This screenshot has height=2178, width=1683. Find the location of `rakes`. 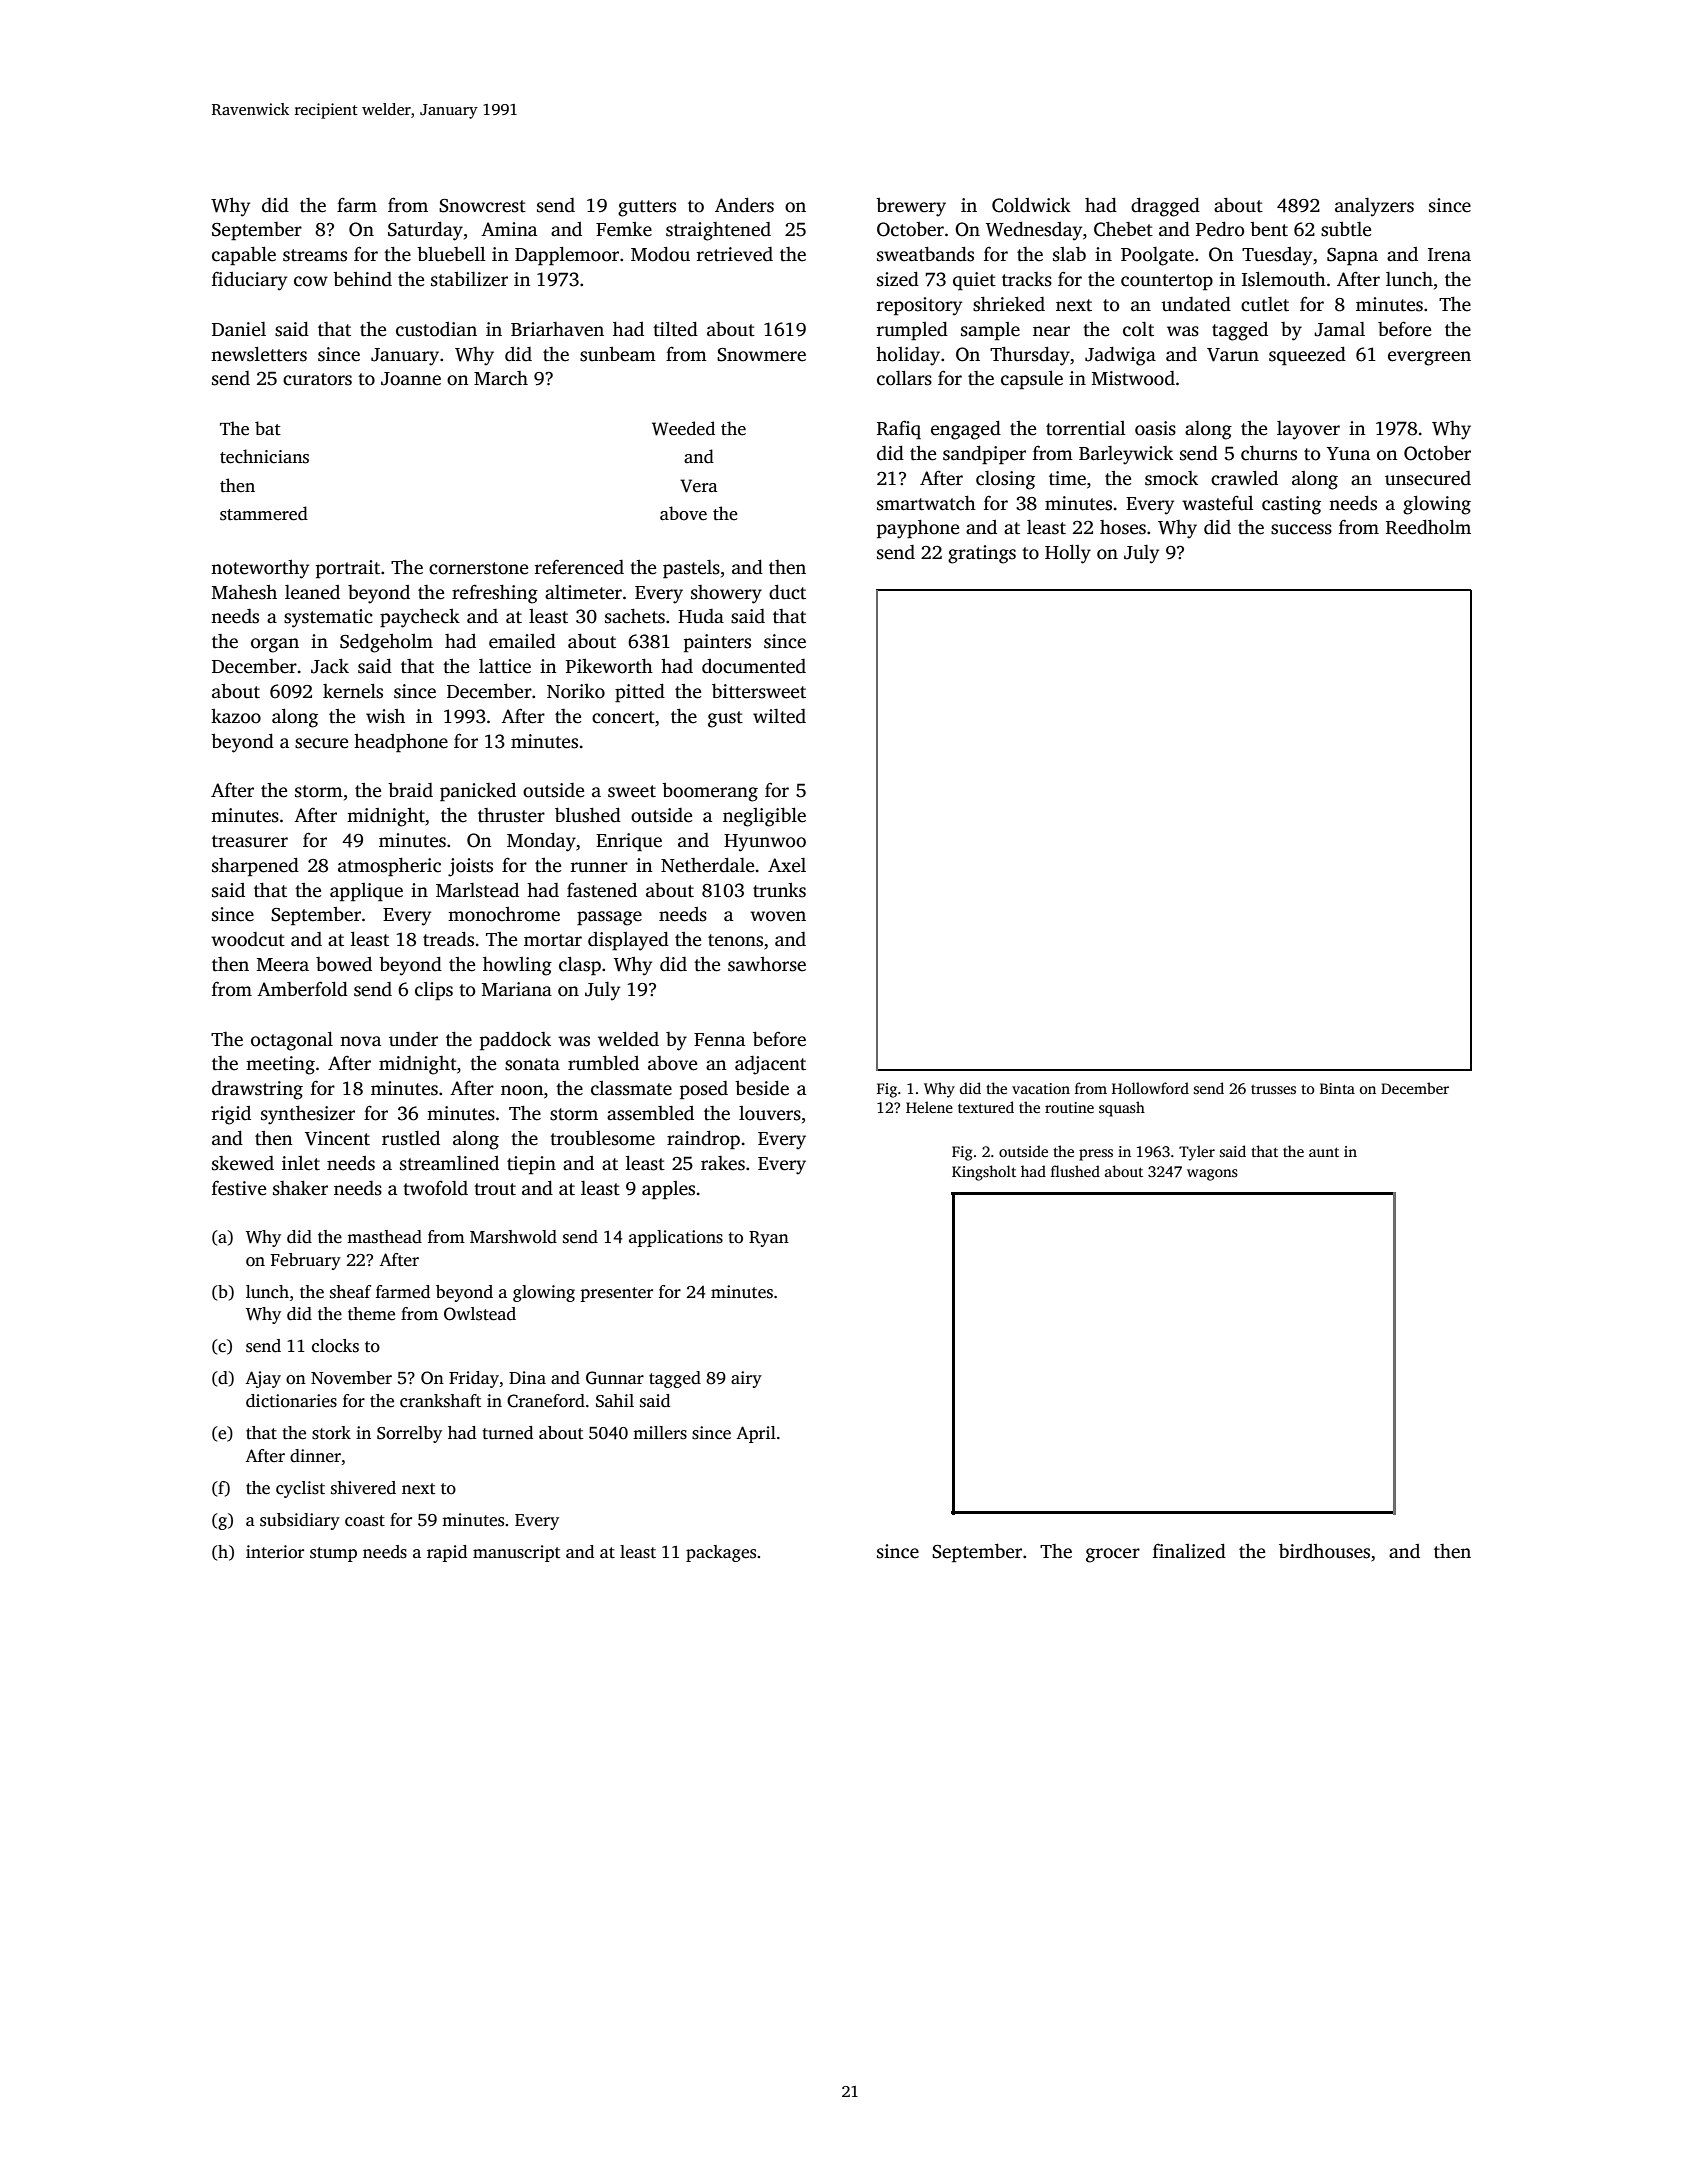

rakes is located at coordinates (723, 1163).
